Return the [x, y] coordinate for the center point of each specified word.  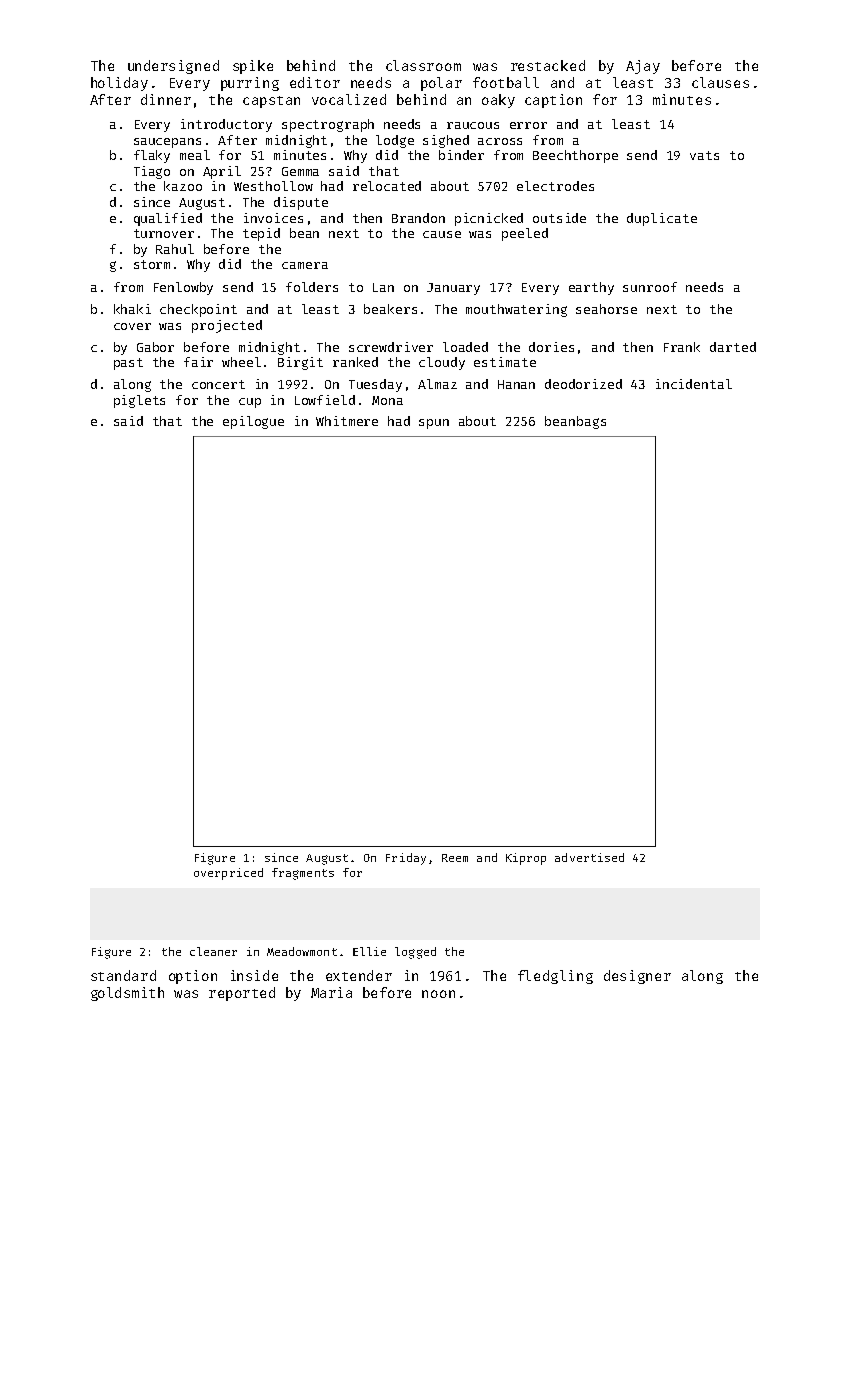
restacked [548, 65]
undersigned [173, 67]
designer [637, 977]
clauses [720, 82]
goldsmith [127, 994]
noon [438, 994]
